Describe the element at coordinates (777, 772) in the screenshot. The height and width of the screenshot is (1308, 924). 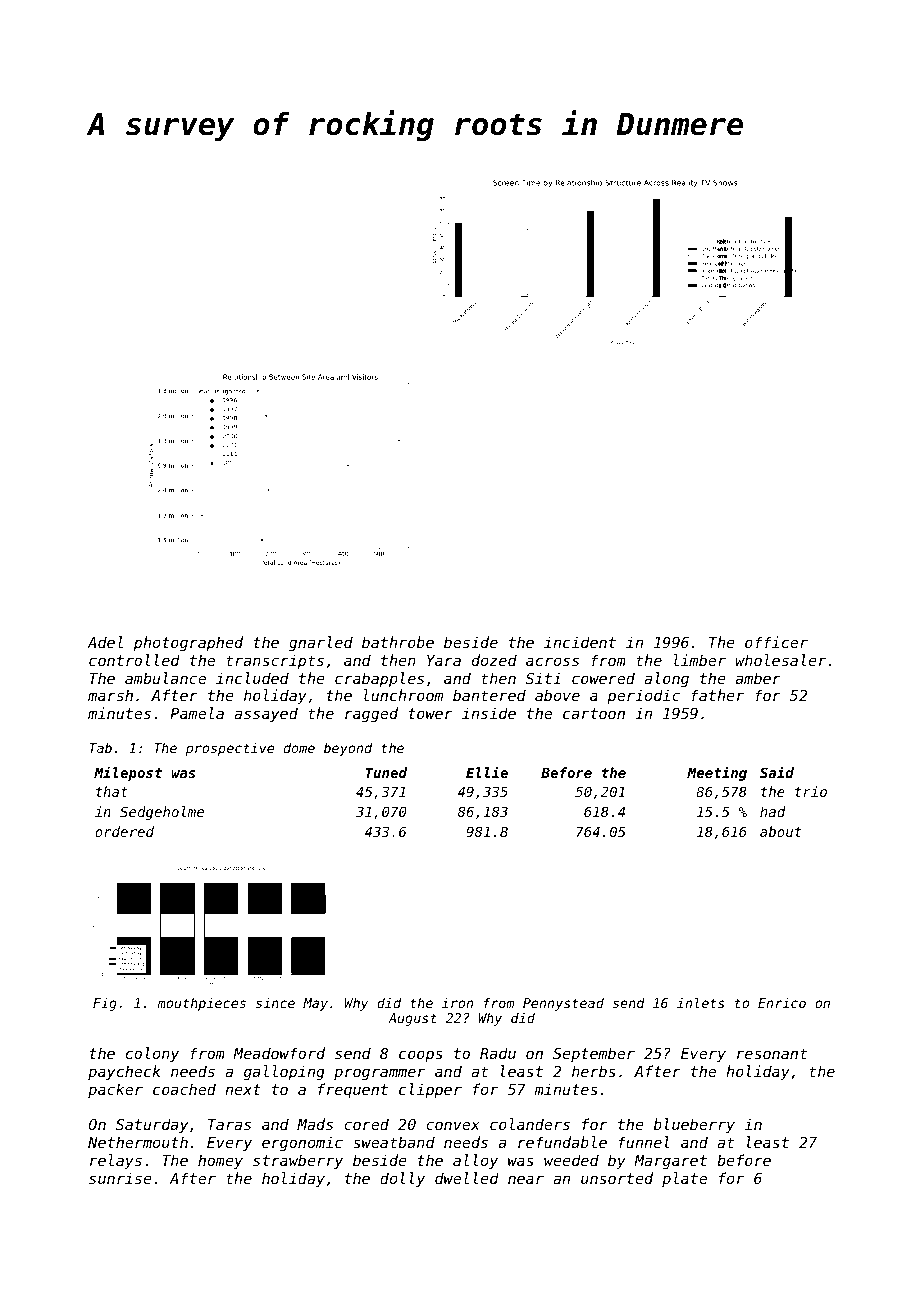
I see `Said` at that location.
